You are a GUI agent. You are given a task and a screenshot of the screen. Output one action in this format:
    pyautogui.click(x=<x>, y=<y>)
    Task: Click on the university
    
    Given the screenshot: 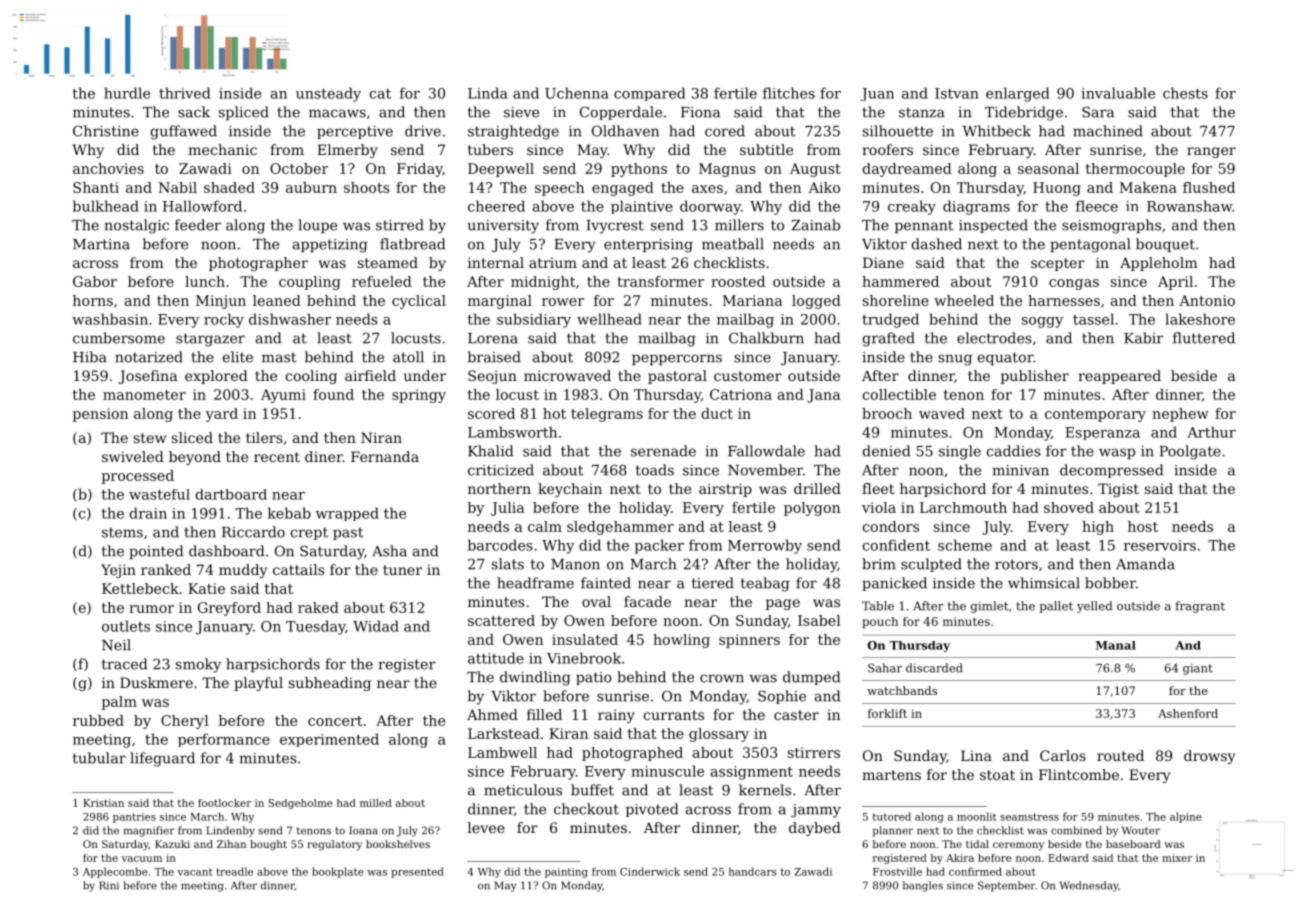 What is the action you would take?
    pyautogui.click(x=503, y=227)
